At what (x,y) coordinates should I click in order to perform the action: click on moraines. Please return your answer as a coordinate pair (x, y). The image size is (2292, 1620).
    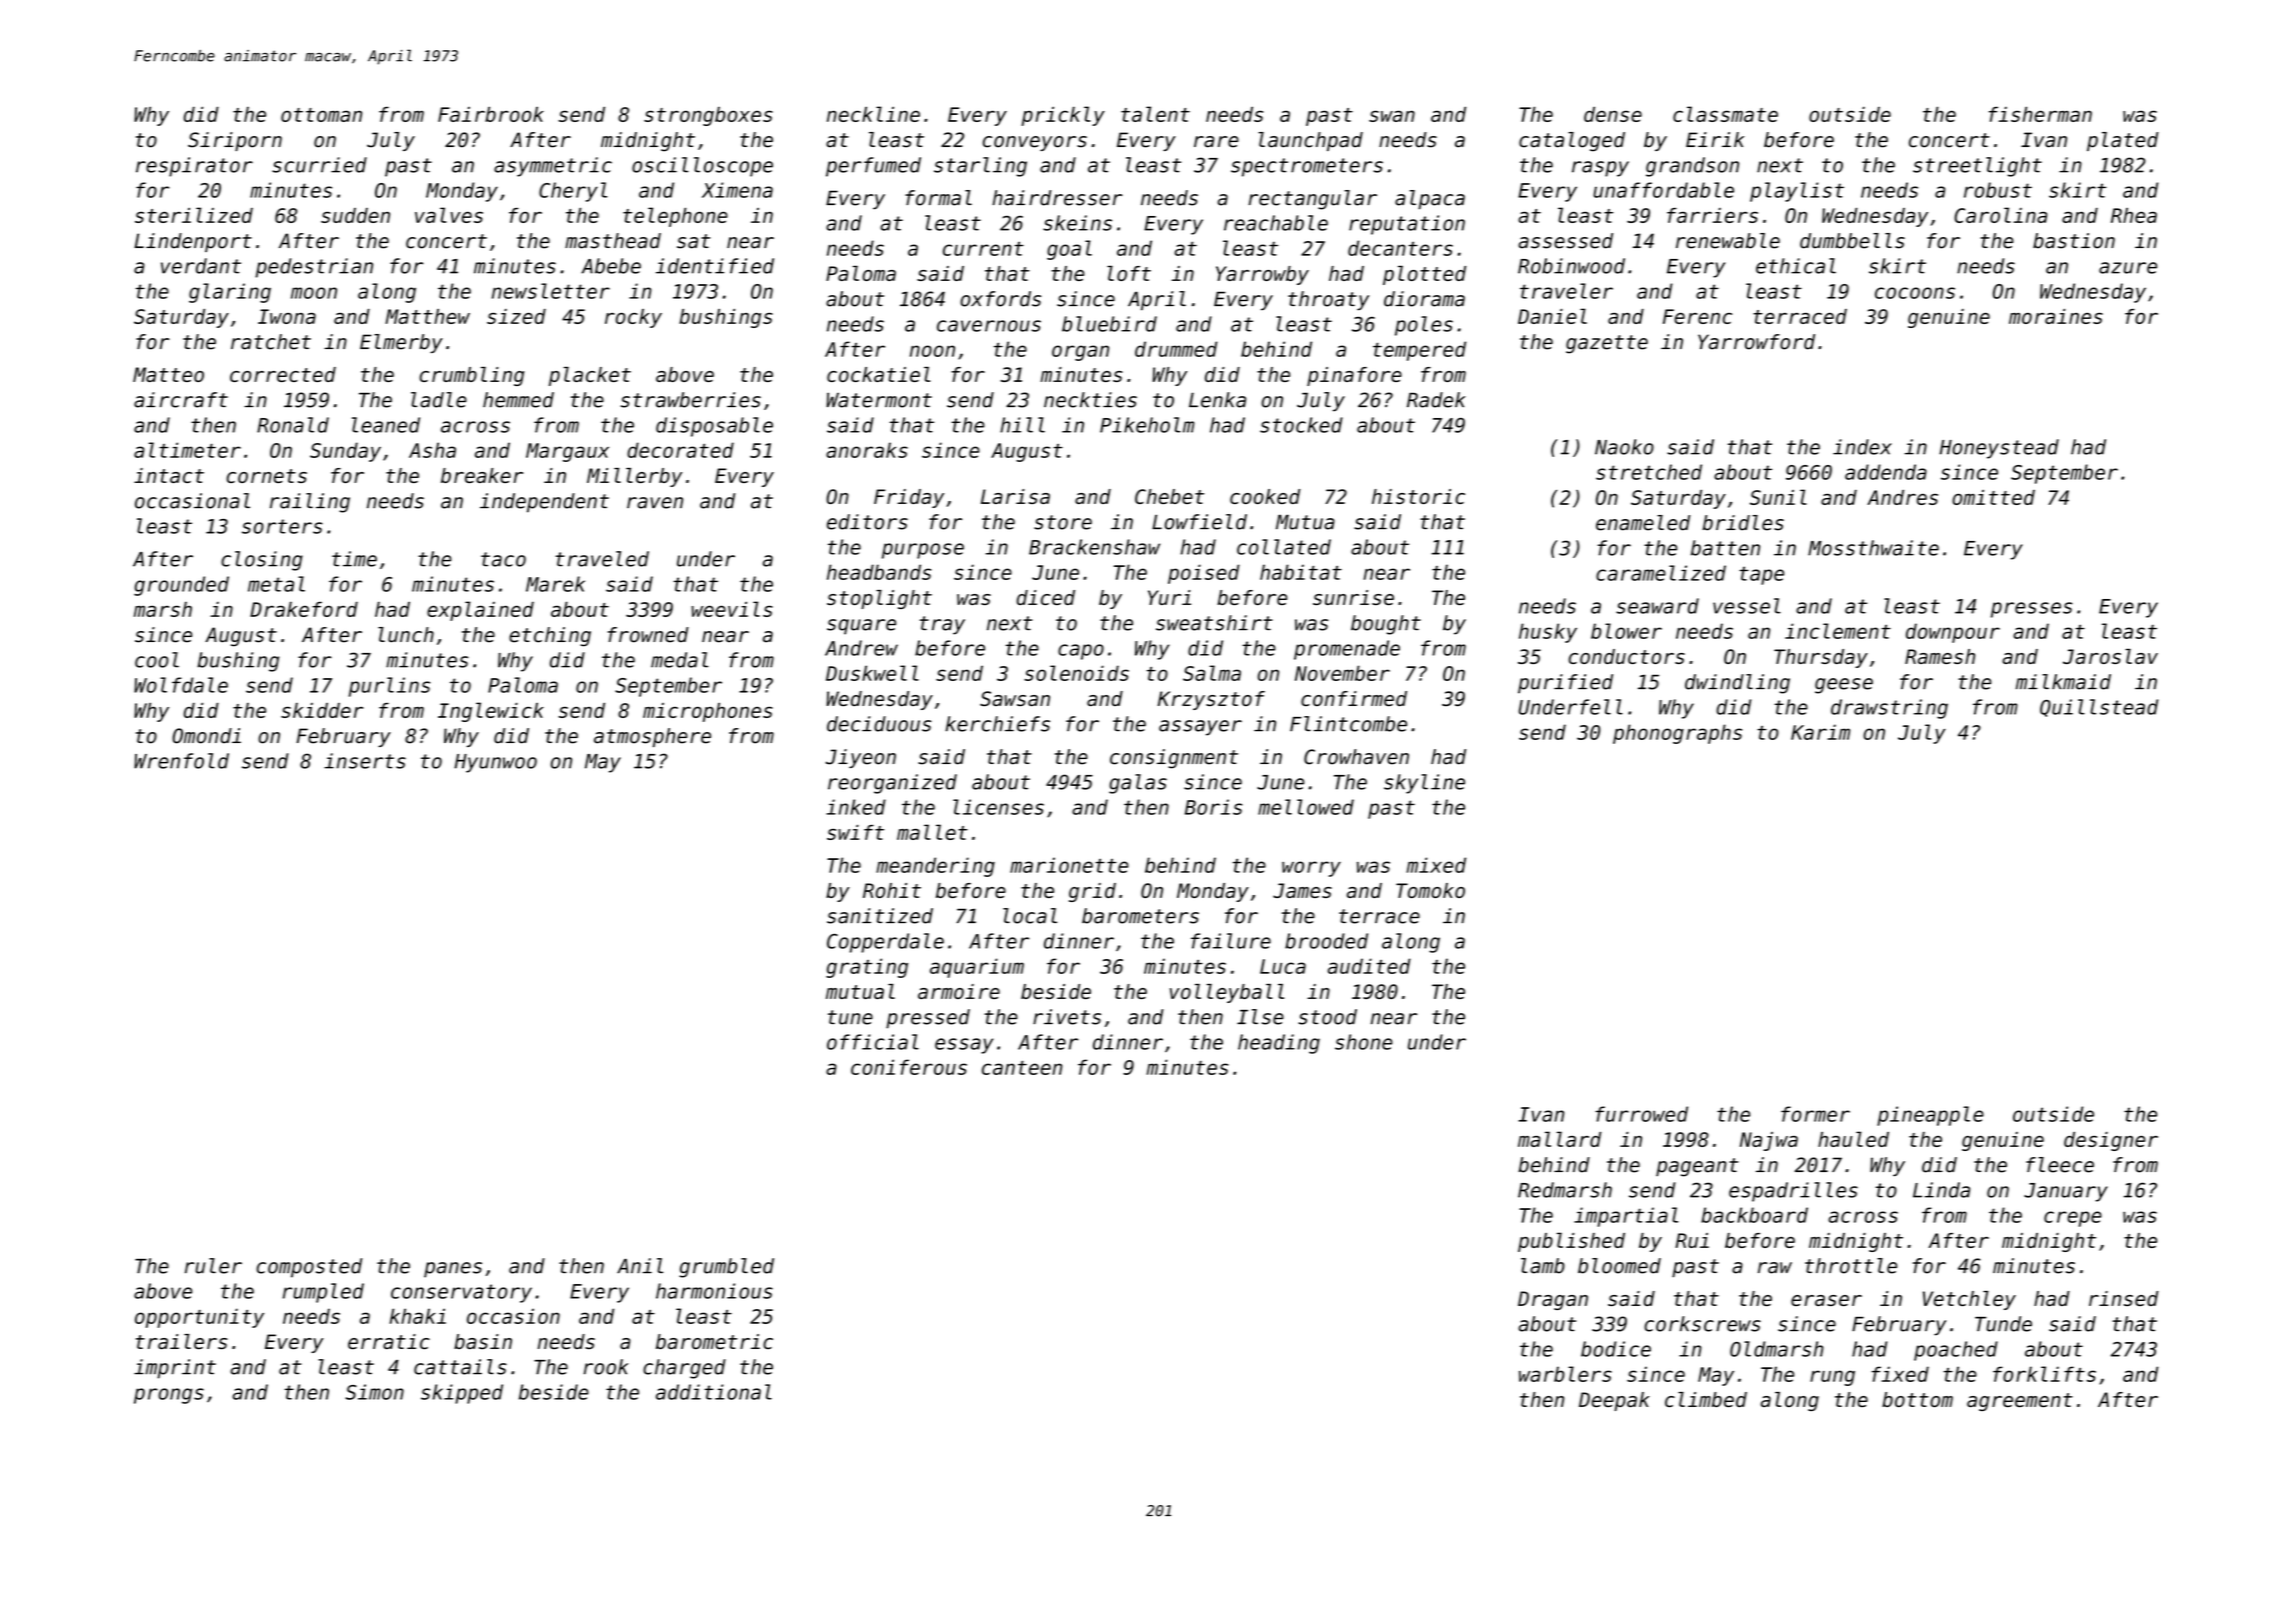
    Looking at the image, I should click on (2056, 316).
